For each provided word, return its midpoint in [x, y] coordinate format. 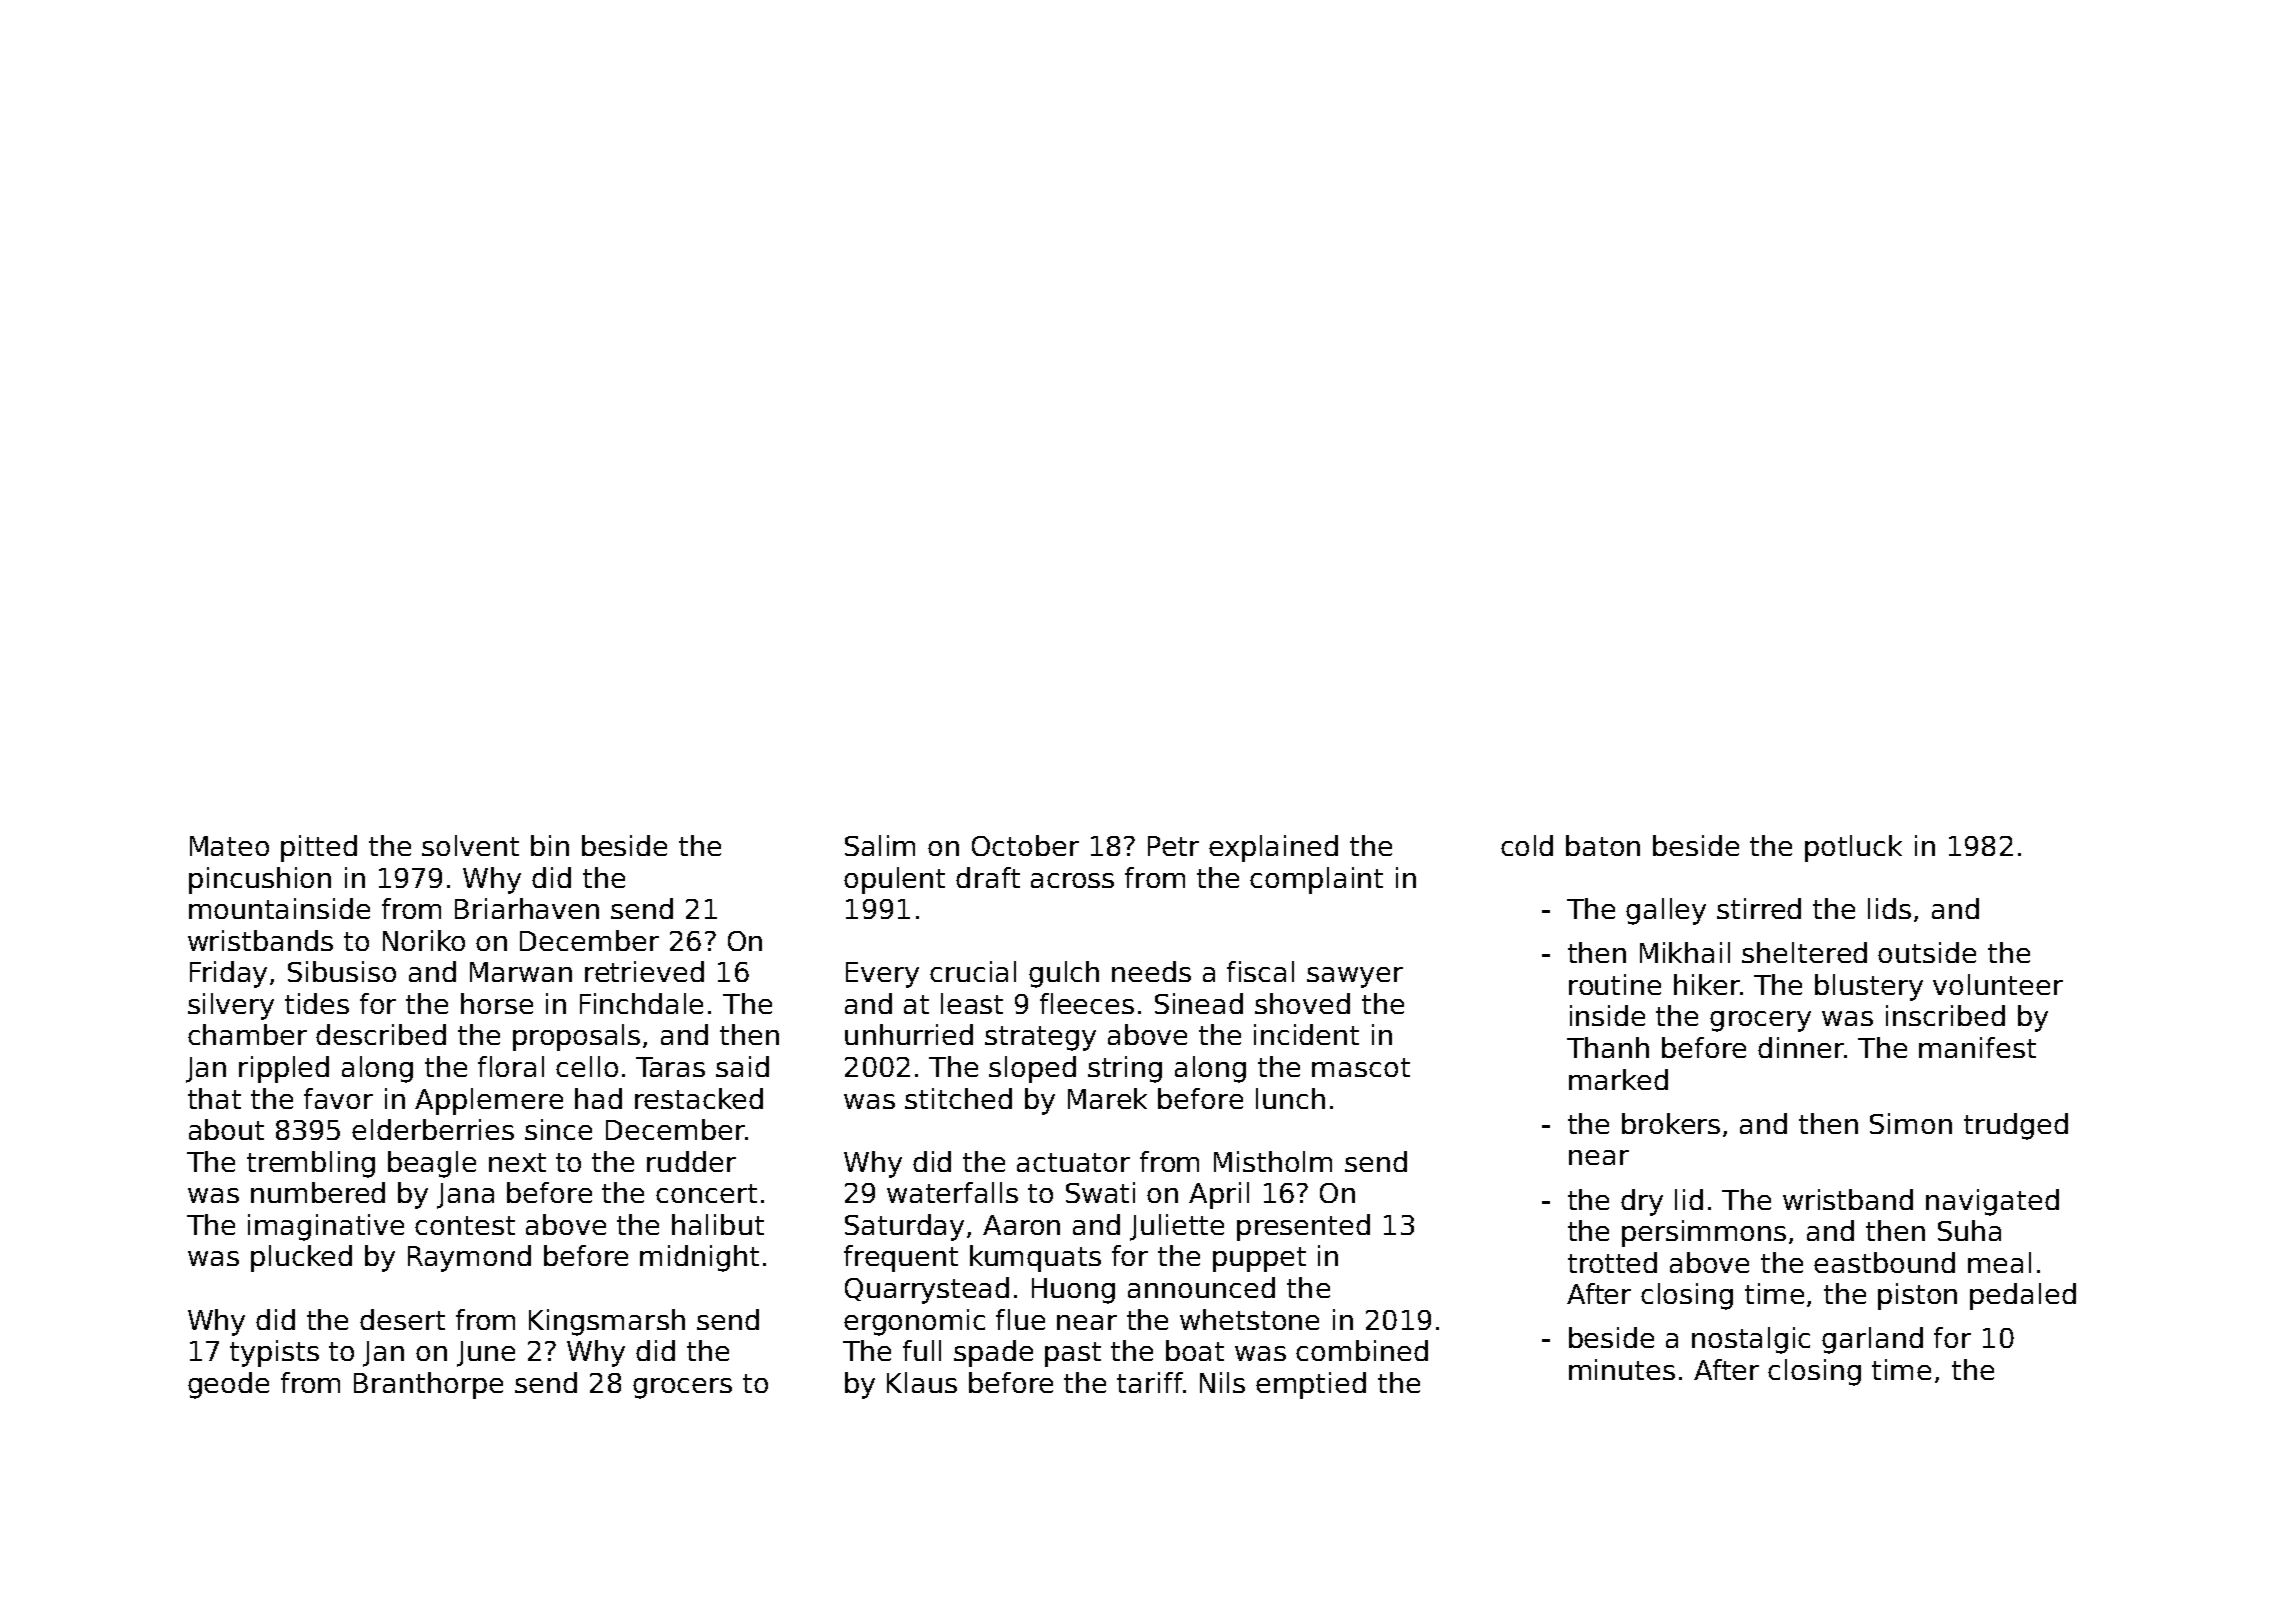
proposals [576, 1037]
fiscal [1260, 971]
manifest [1977, 1047]
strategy [1040, 1038]
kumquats [1035, 1258]
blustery [1869, 987]
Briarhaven [527, 908]
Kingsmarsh [607, 1322]
